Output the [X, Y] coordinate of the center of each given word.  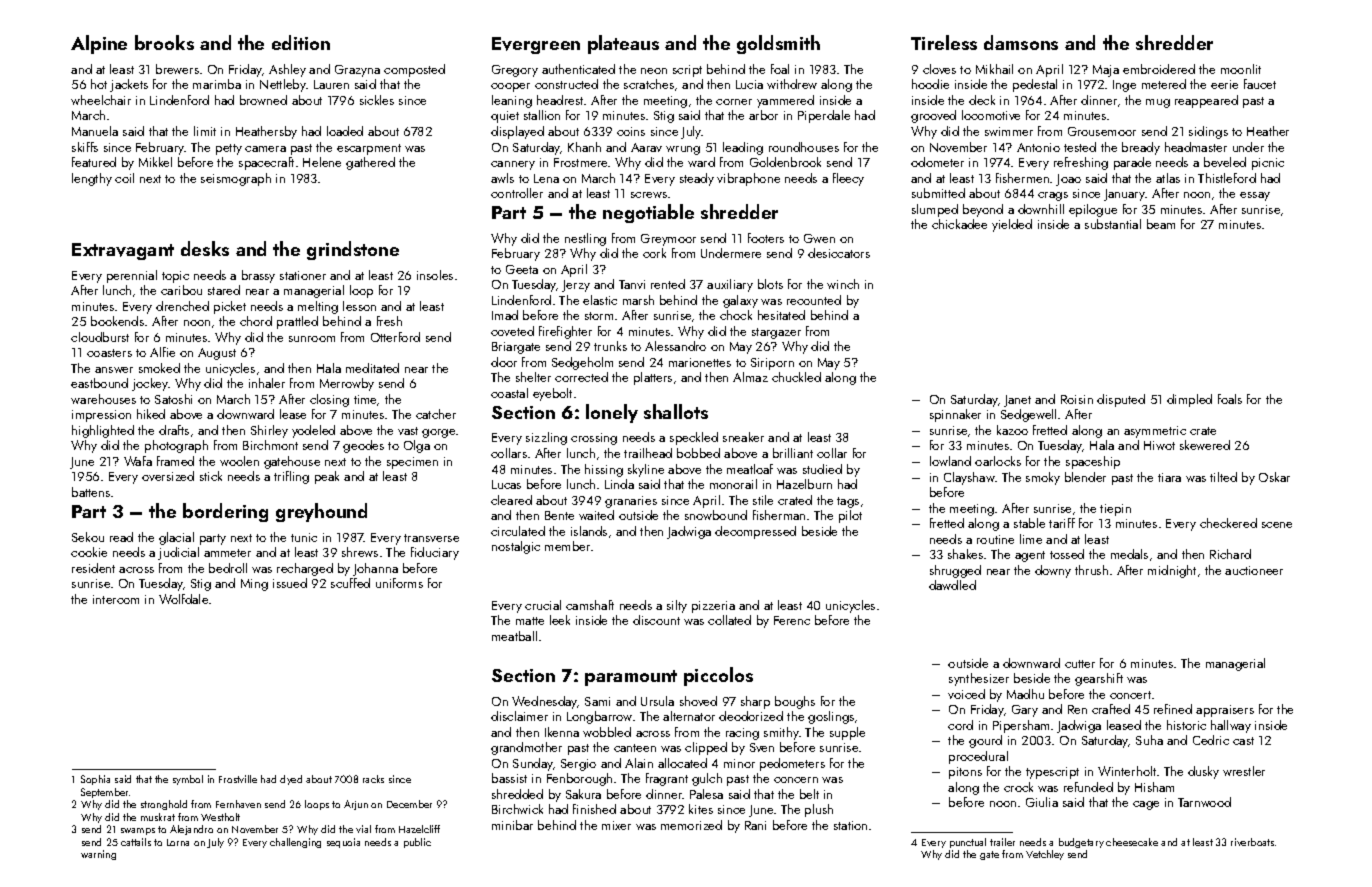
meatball [514, 636]
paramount [631, 678]
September [105, 793]
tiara [1169, 477]
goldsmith [778, 44]
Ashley [287, 70]
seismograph [236, 179]
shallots [676, 411]
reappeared [1206, 101]
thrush [1091, 570]
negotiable [648, 213]
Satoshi [173, 399]
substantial [1113, 224]
